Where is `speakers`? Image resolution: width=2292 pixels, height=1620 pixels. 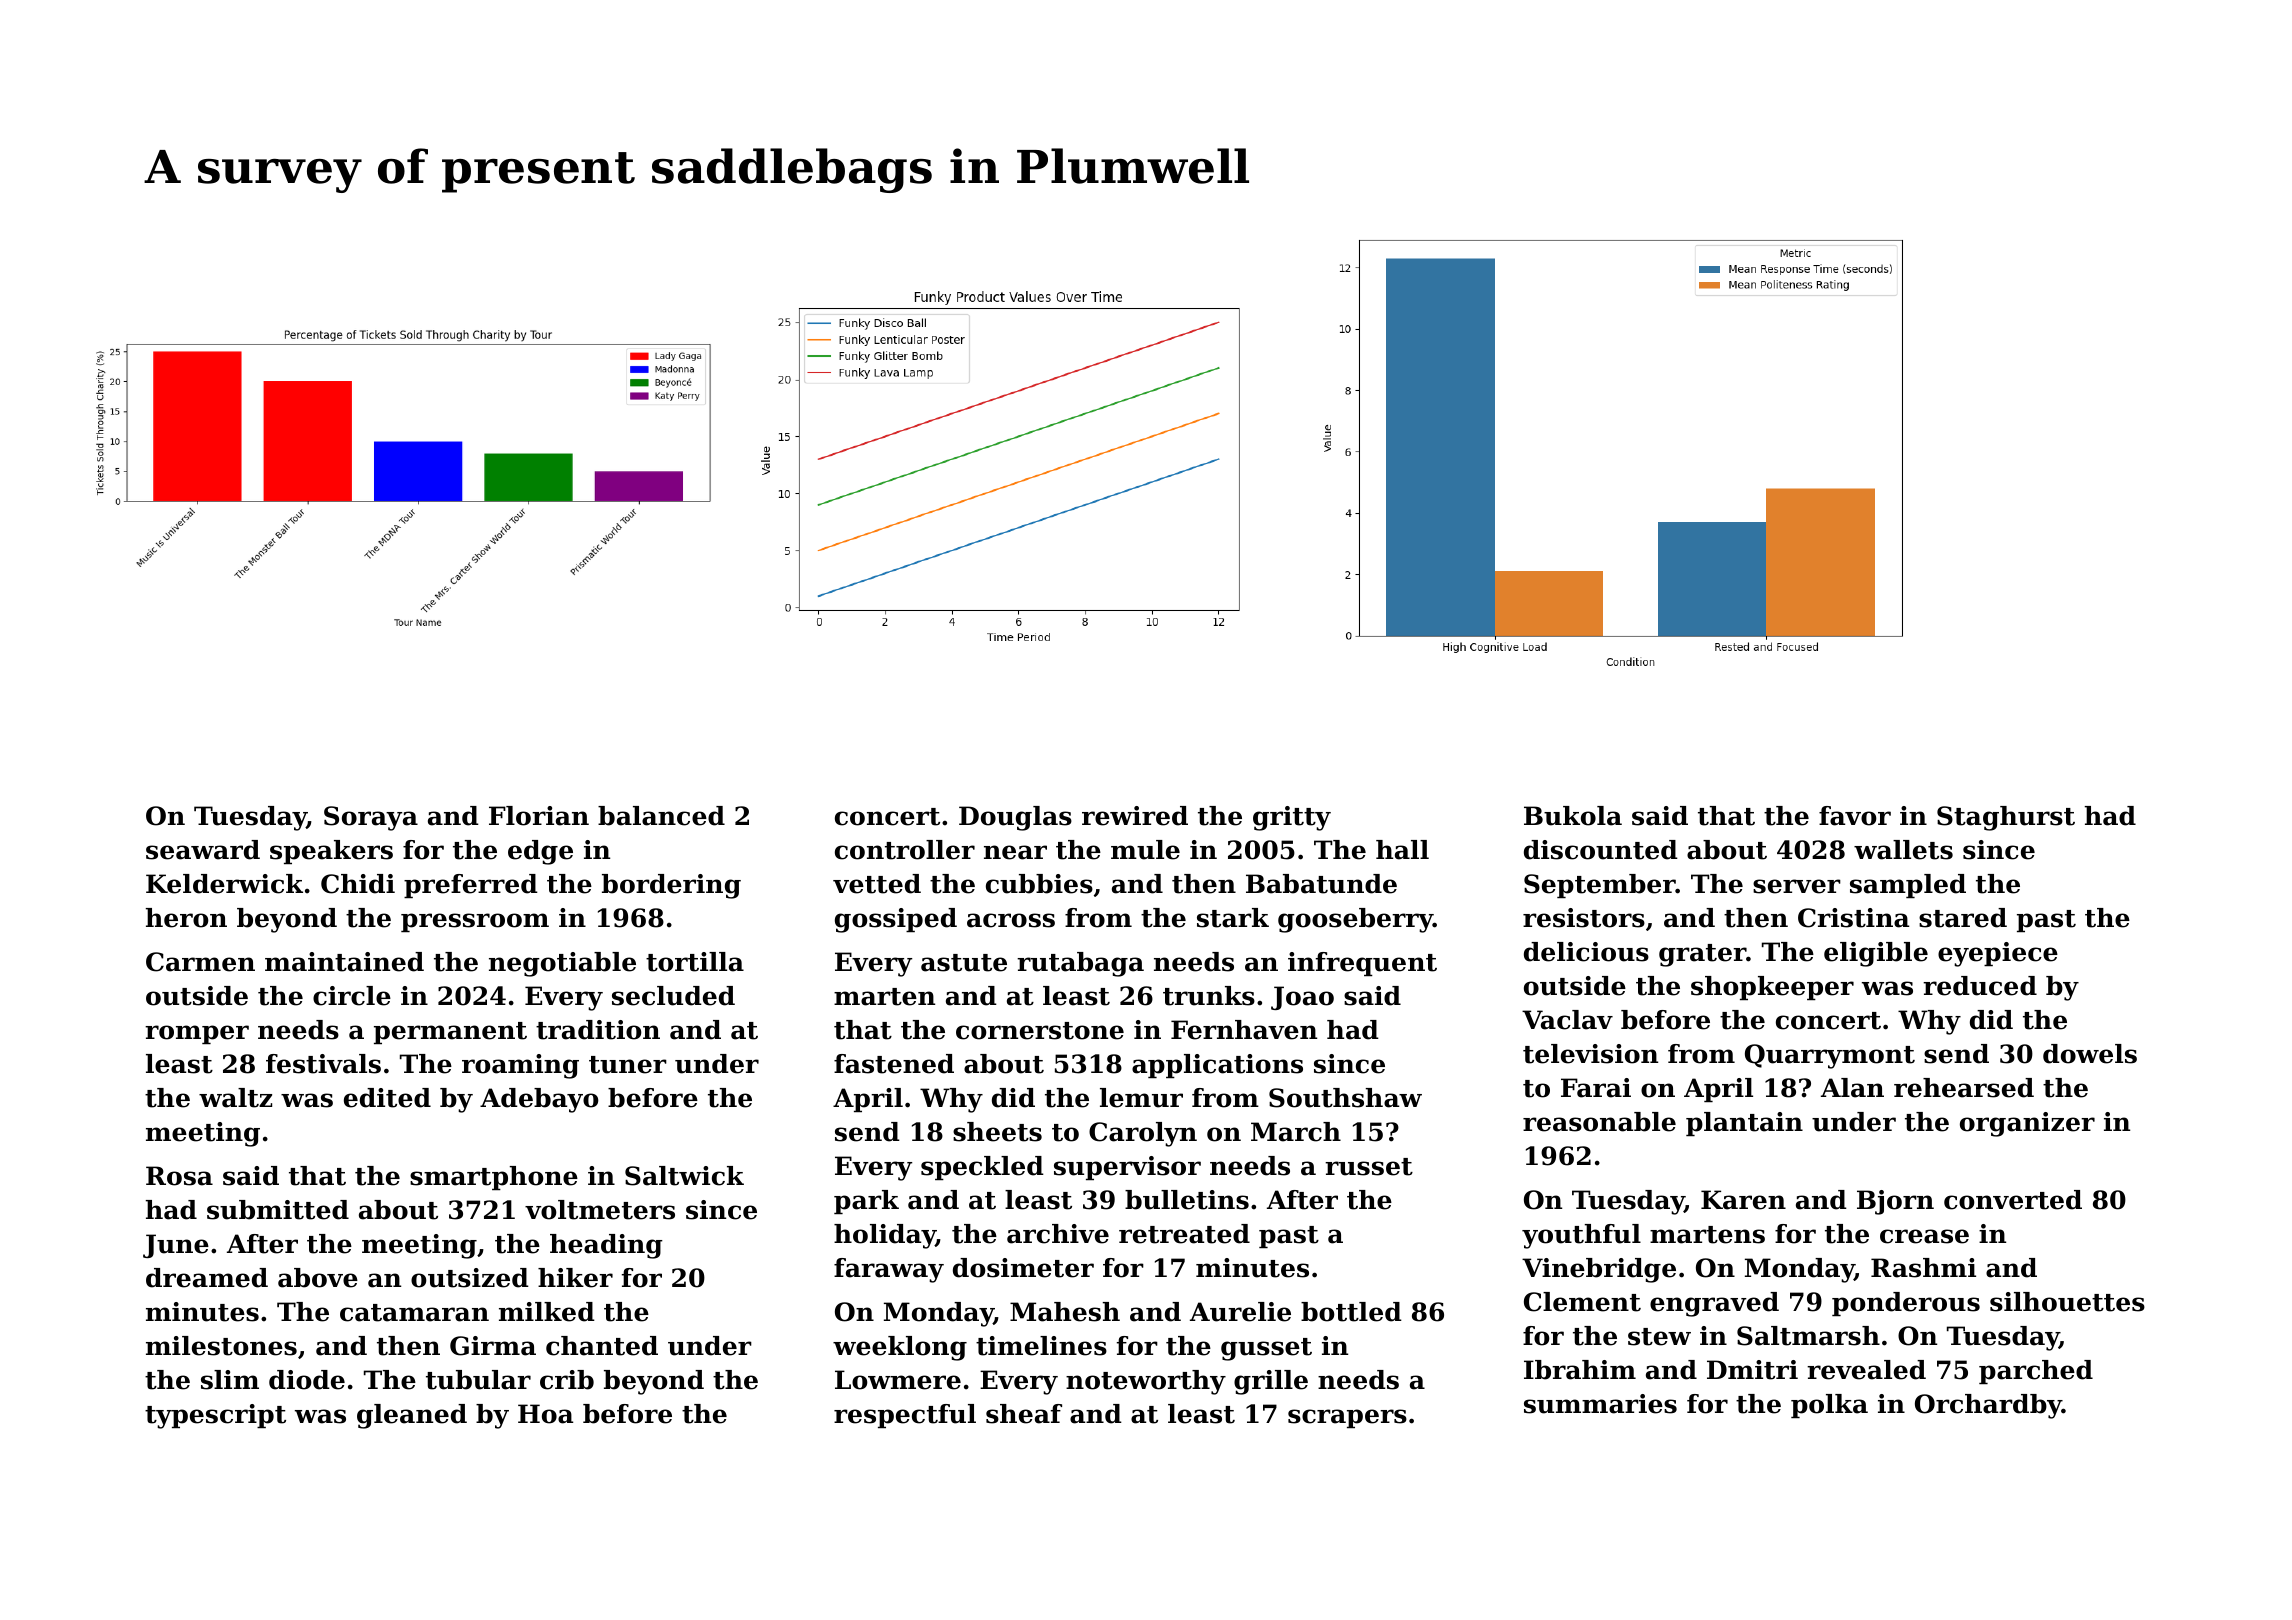 speakers is located at coordinates (331, 852).
